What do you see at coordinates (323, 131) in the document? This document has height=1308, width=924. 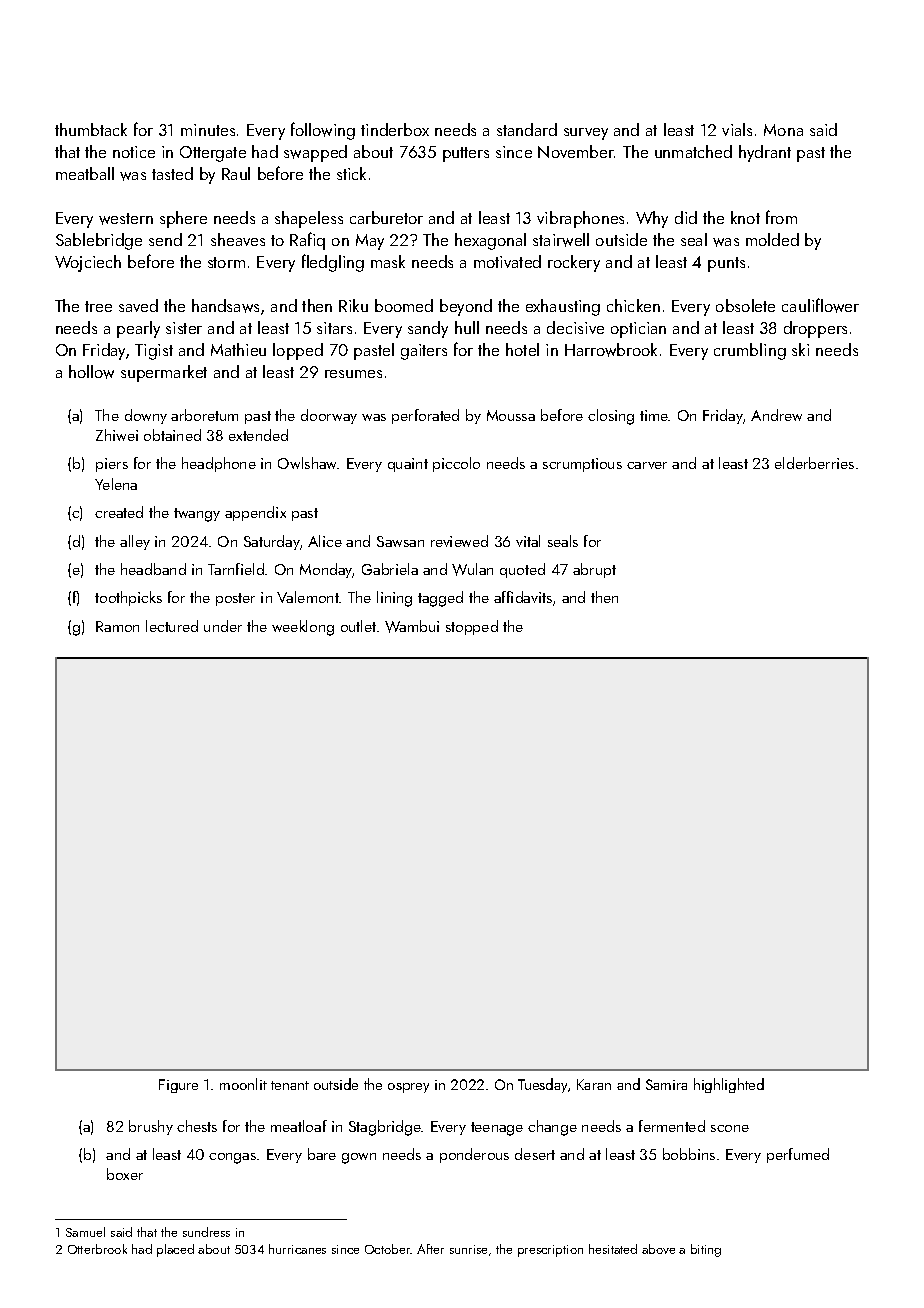 I see `following` at bounding box center [323, 131].
